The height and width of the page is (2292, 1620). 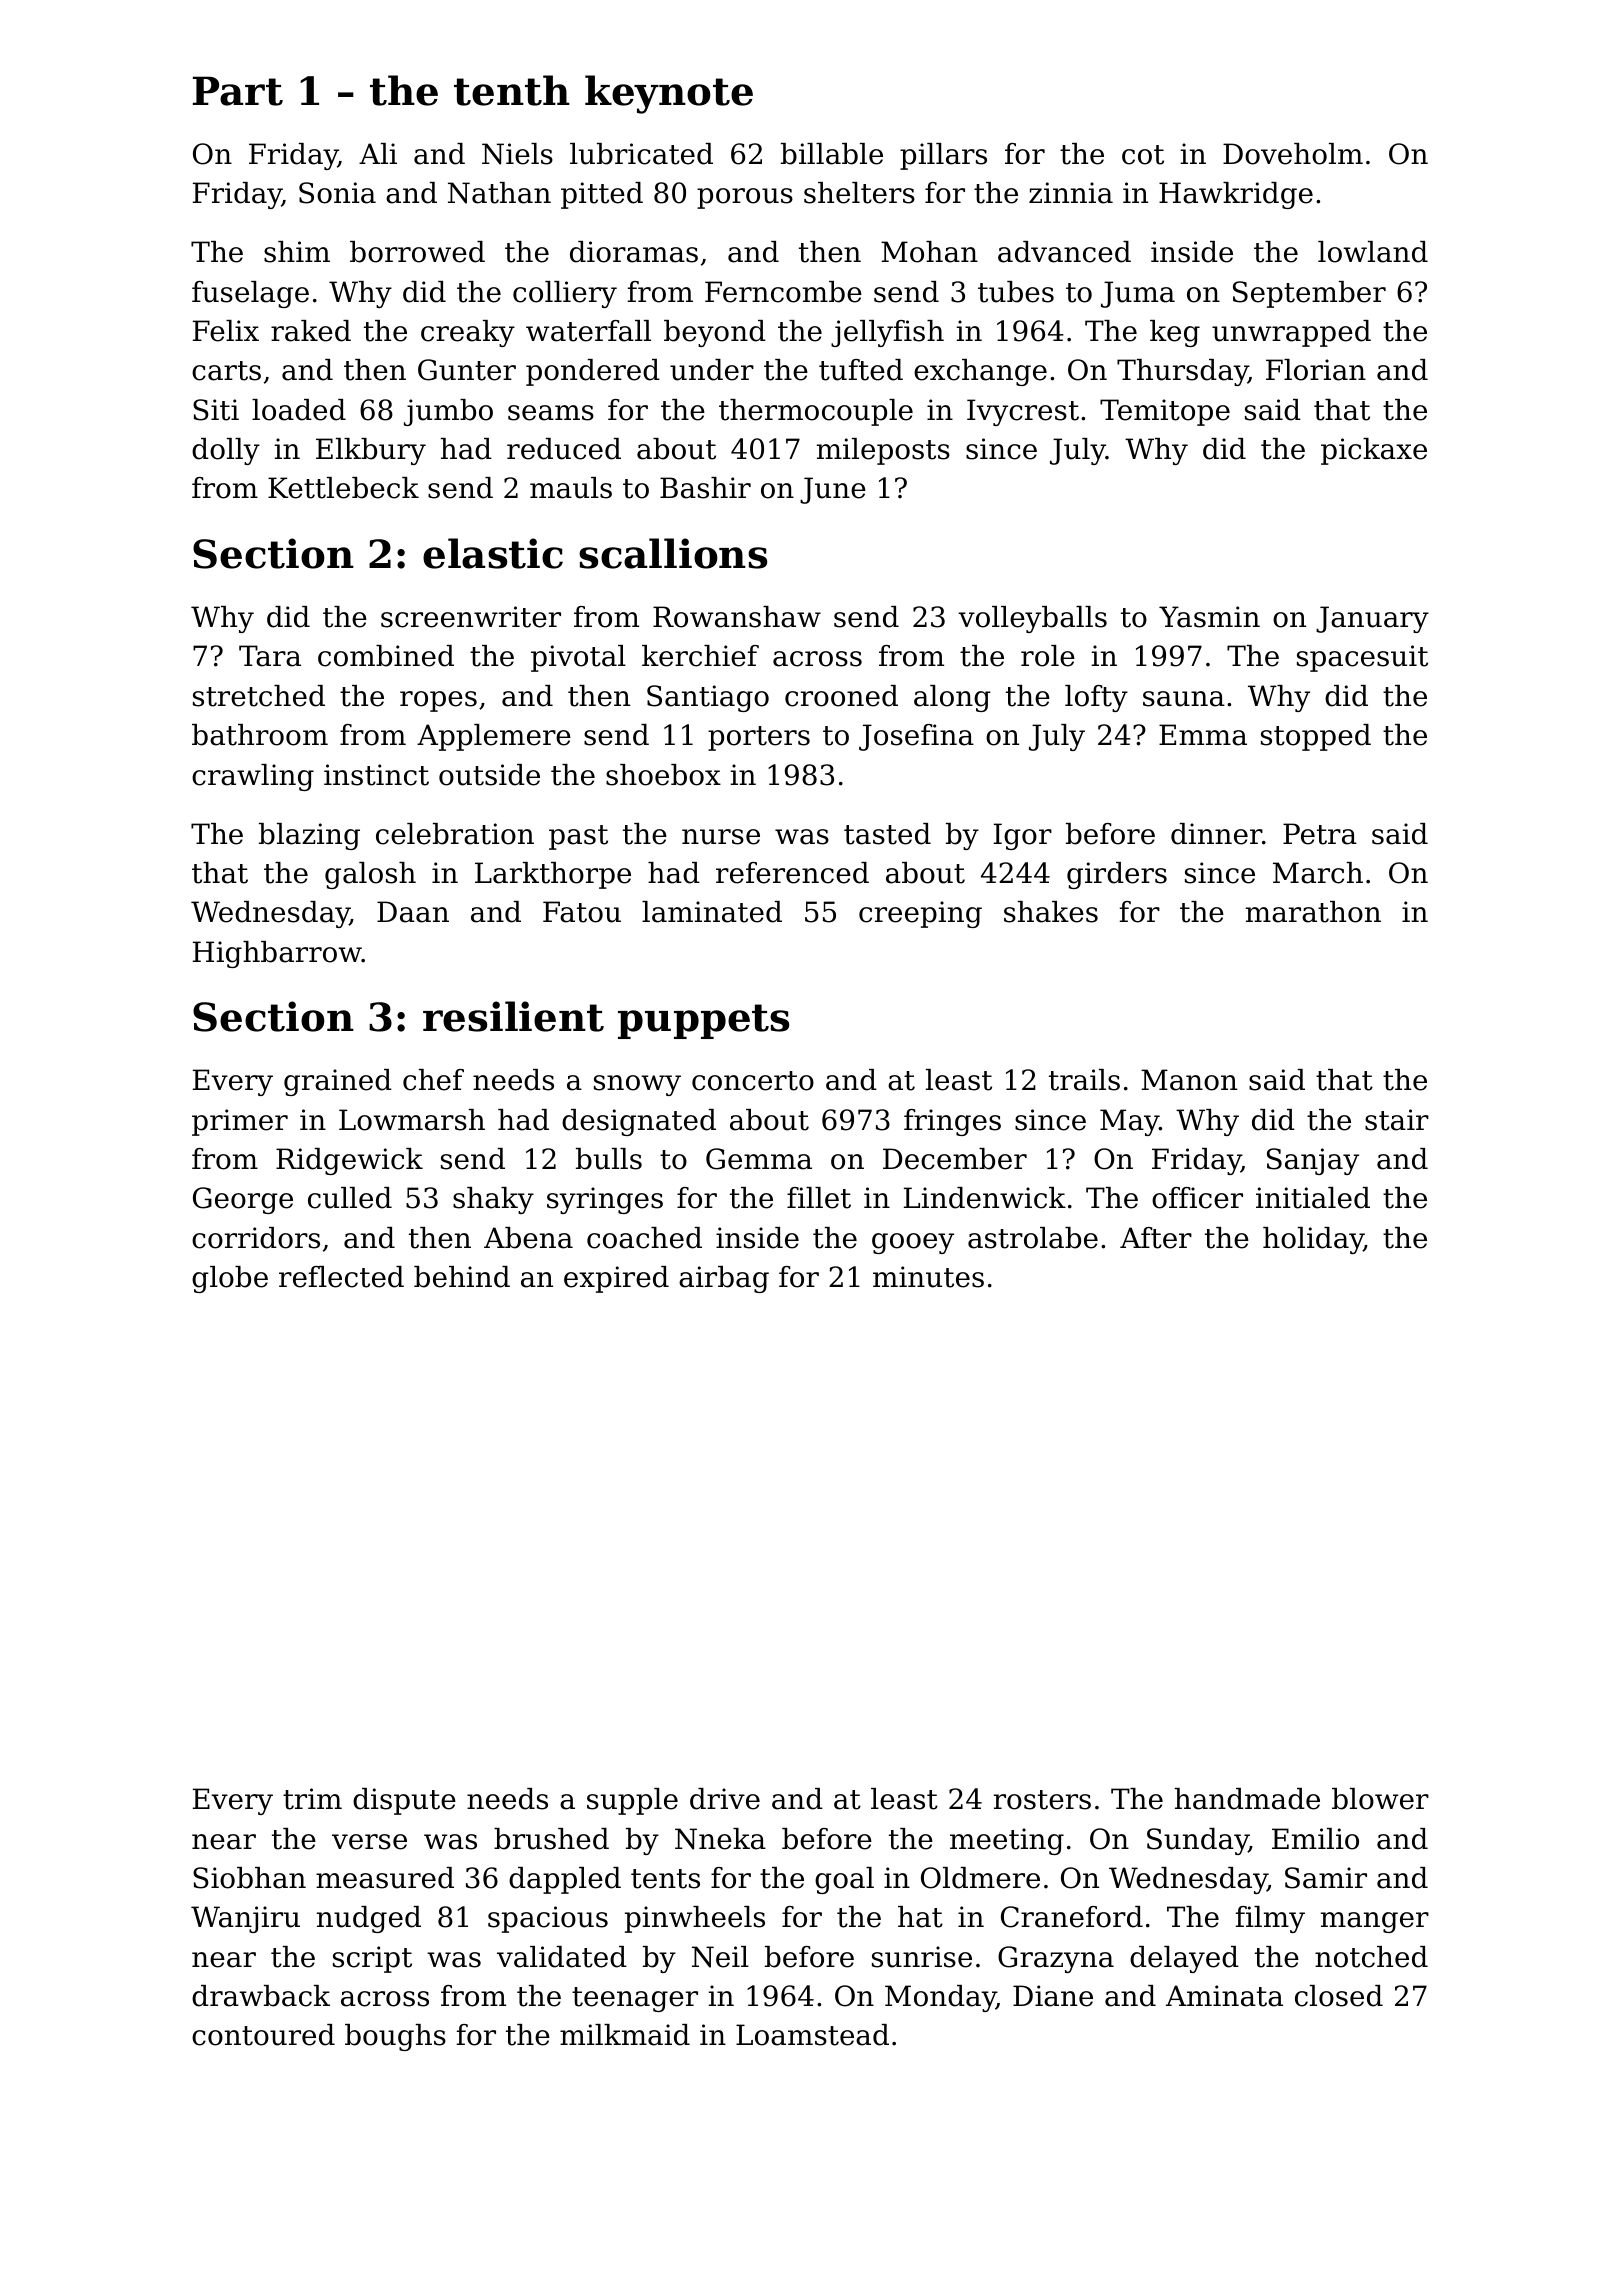 I want to click on holiday, so click(x=1313, y=1240).
